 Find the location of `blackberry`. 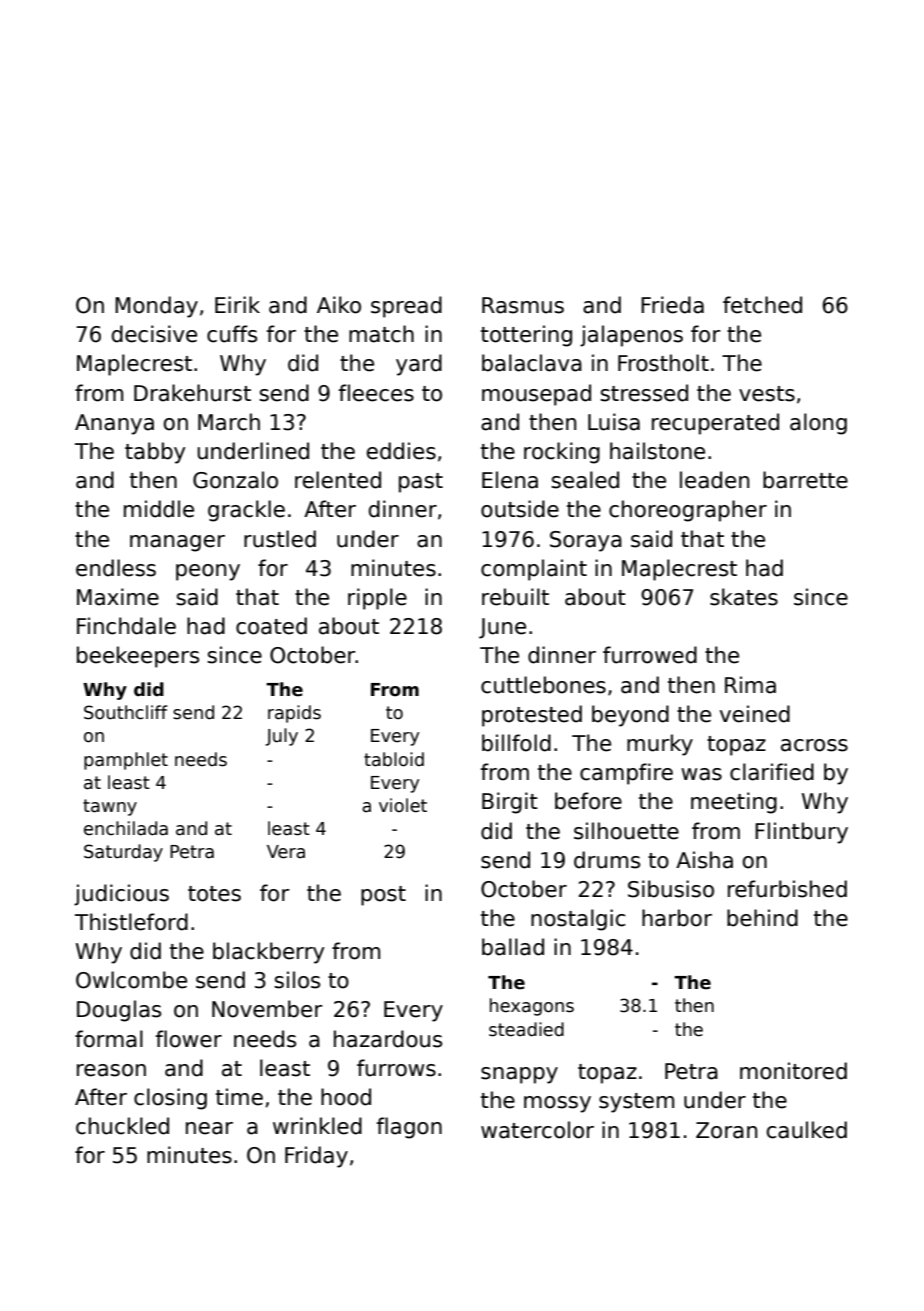

blackberry is located at coordinates (268, 953).
